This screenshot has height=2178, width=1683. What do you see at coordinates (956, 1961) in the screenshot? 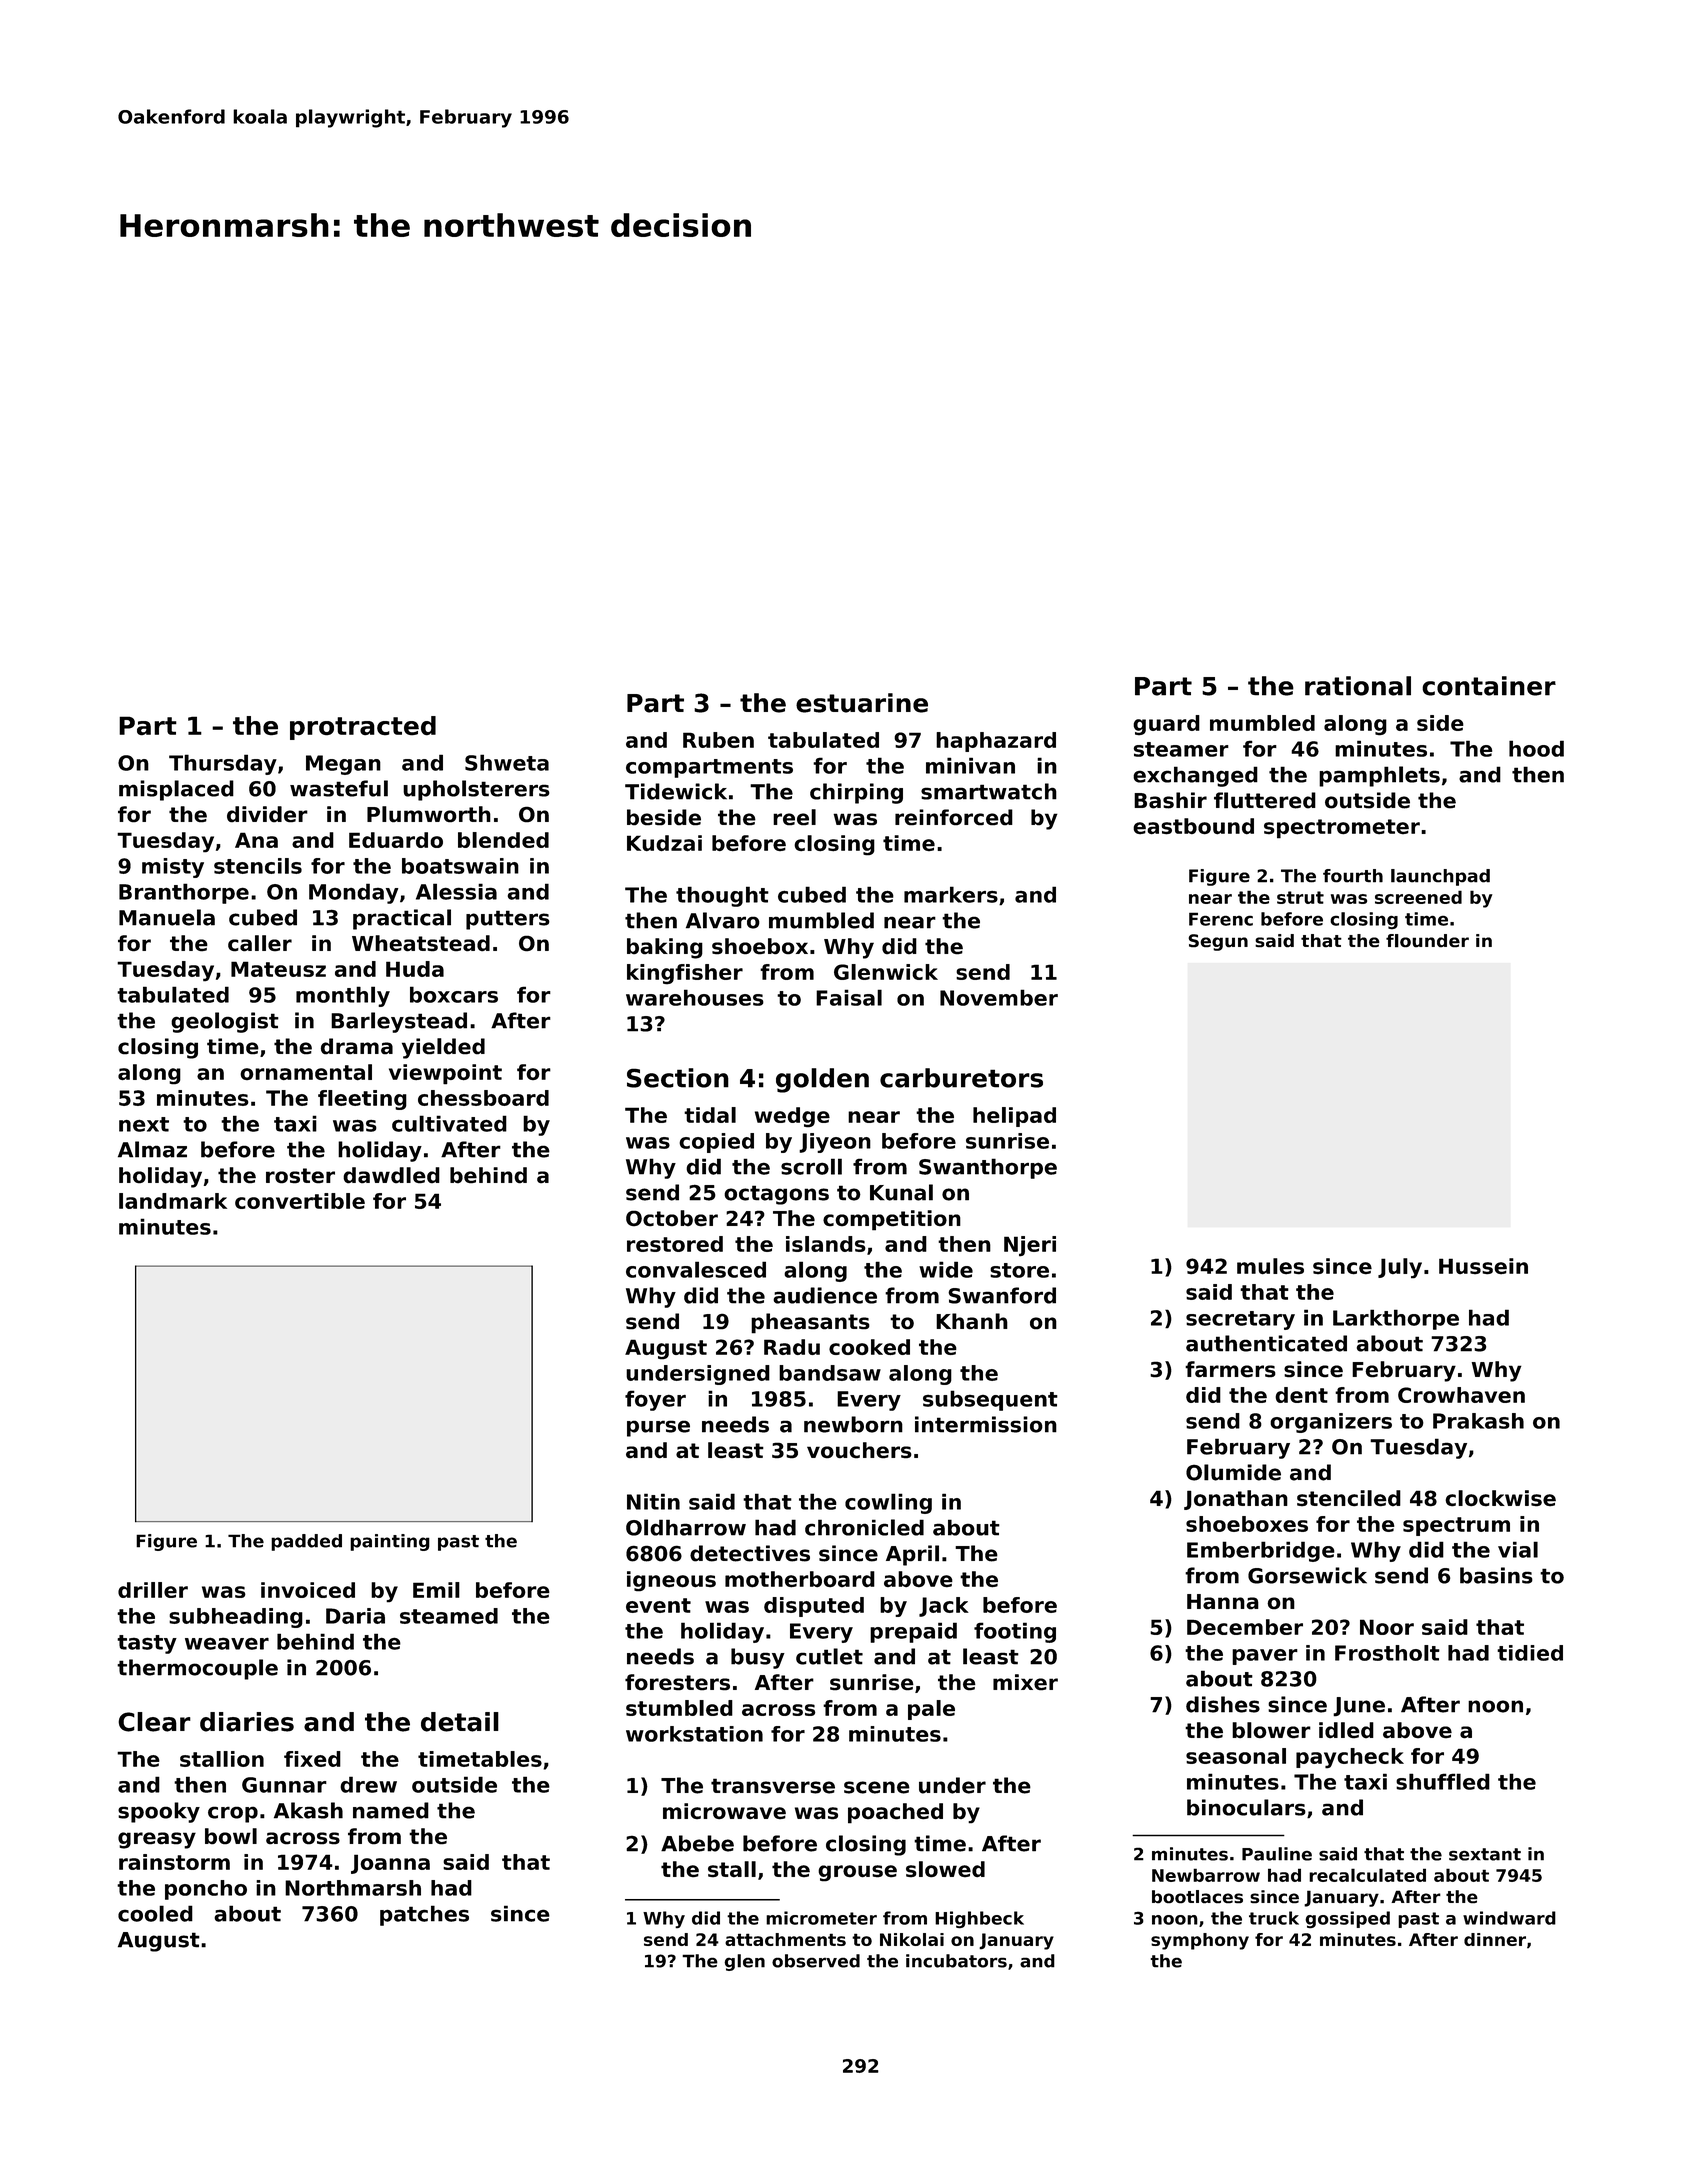
I see `incubators` at bounding box center [956, 1961].
